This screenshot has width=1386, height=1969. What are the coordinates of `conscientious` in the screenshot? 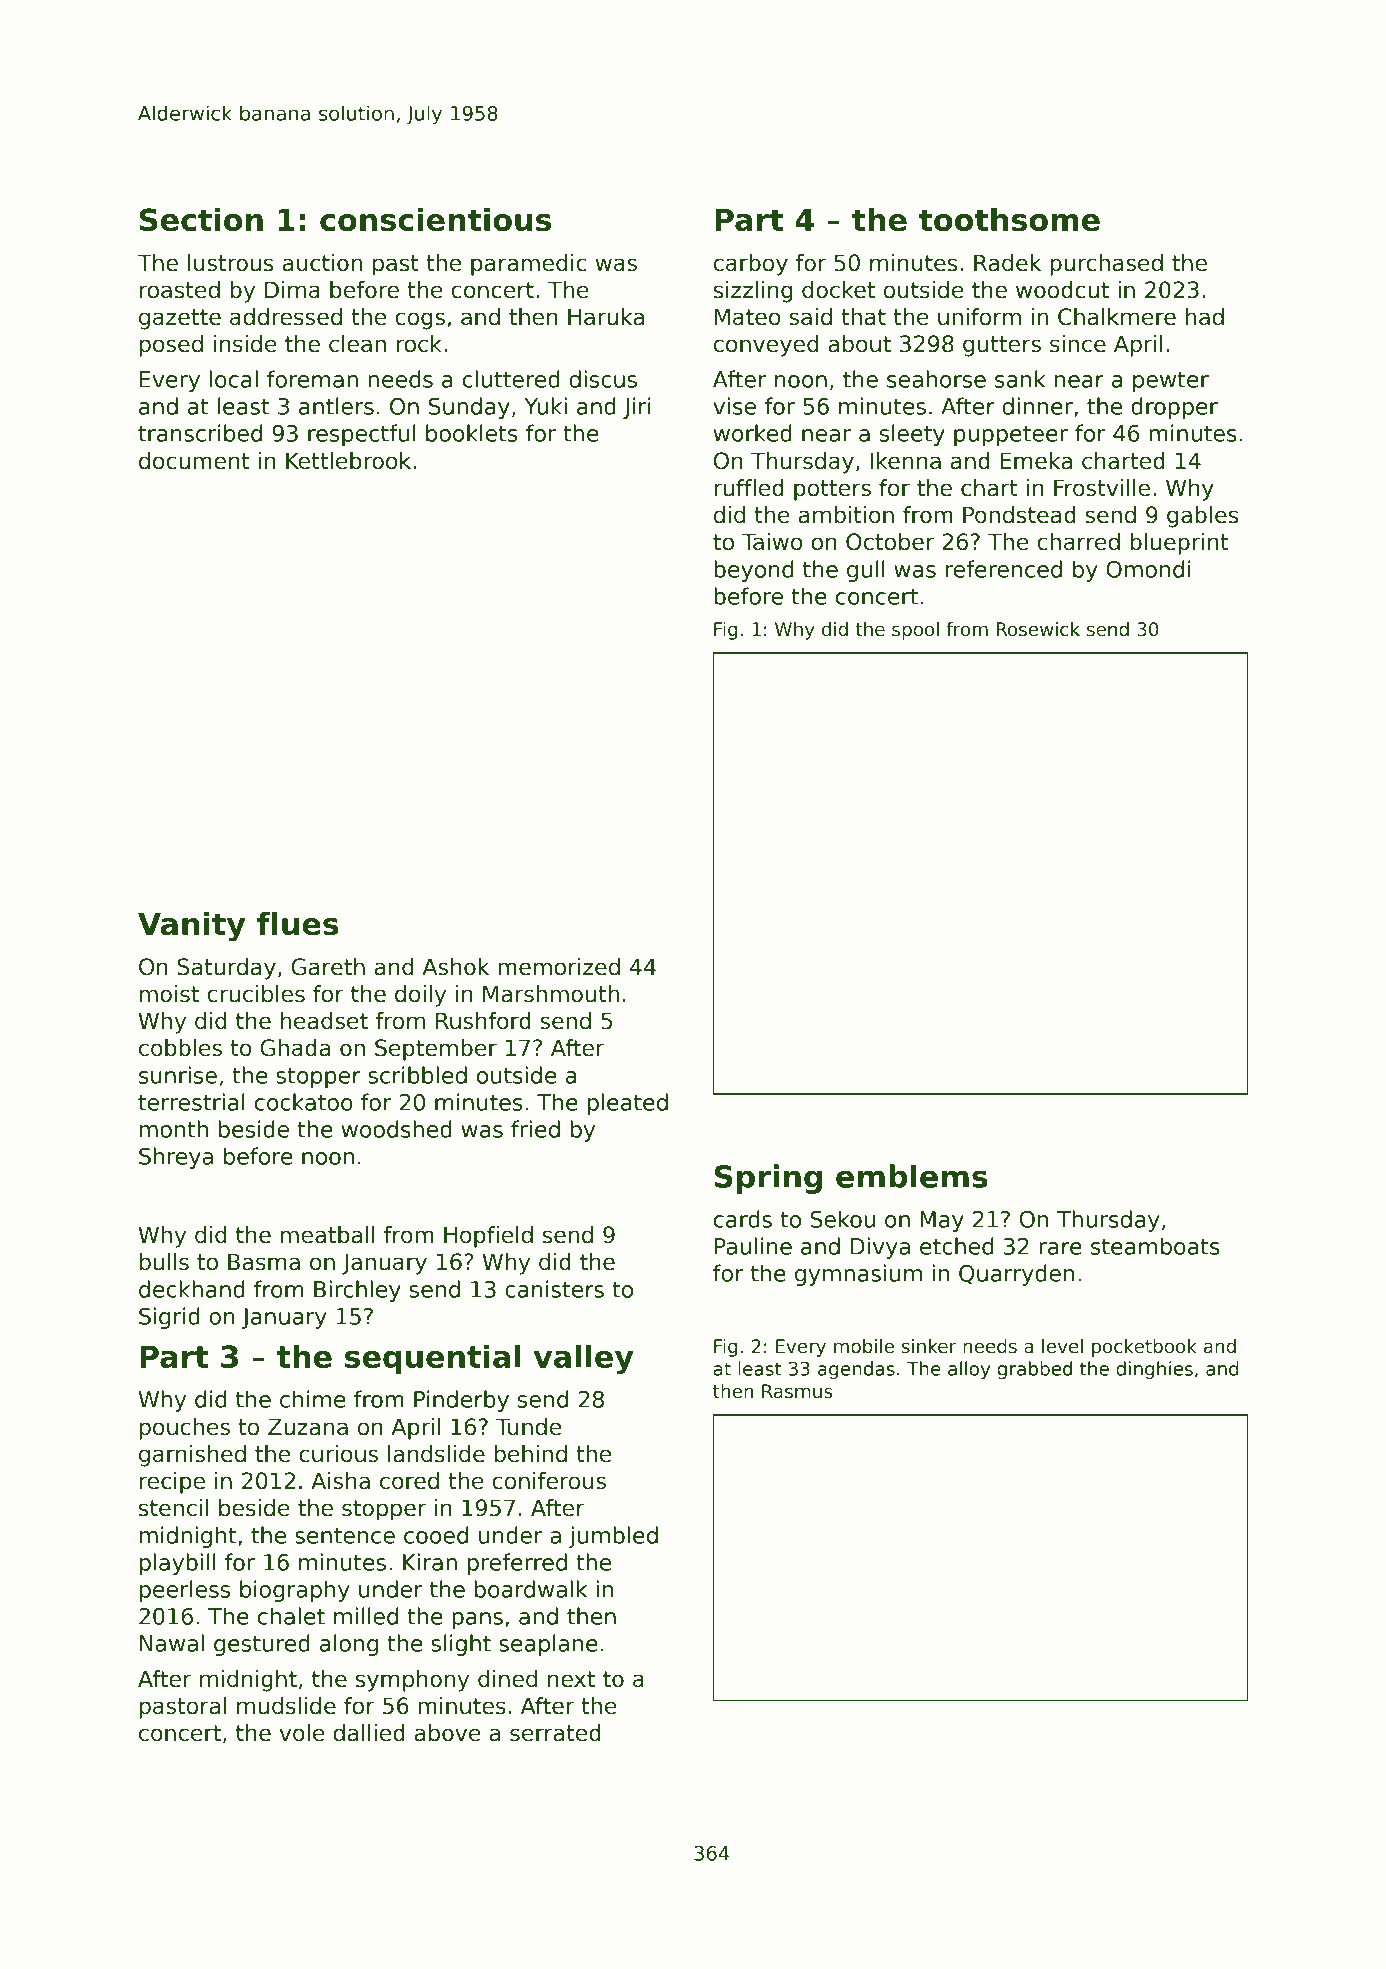 It's located at (435, 220).
